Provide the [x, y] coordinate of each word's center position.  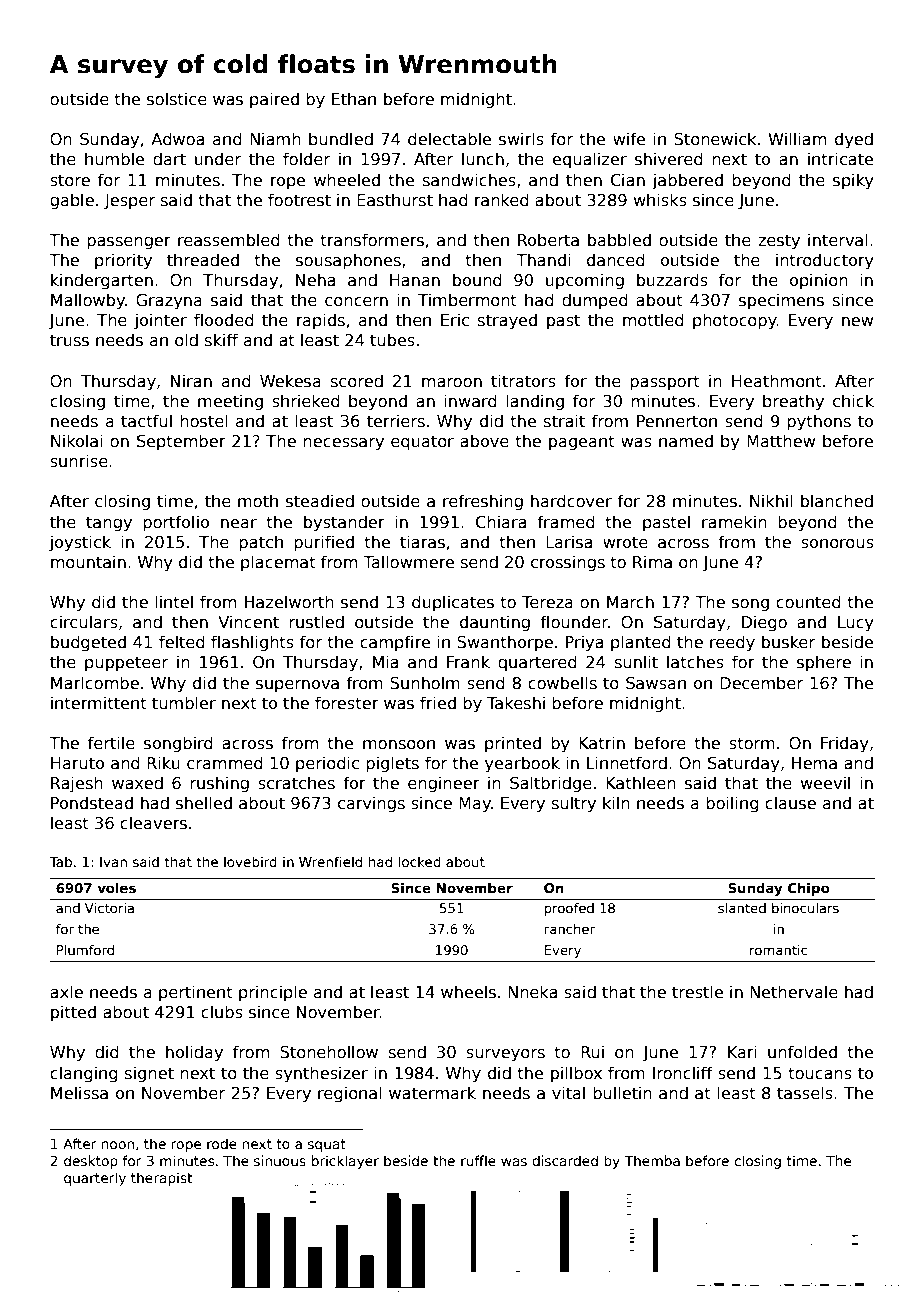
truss [69, 340]
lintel [174, 601]
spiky [853, 181]
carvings [371, 804]
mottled [653, 319]
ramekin [734, 522]
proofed [569, 909]
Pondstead [92, 803]
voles [116, 888]
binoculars [805, 908]
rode [222, 1143]
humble [114, 158]
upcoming [585, 281]
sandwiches [469, 180]
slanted [742, 908]
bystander [344, 523]
